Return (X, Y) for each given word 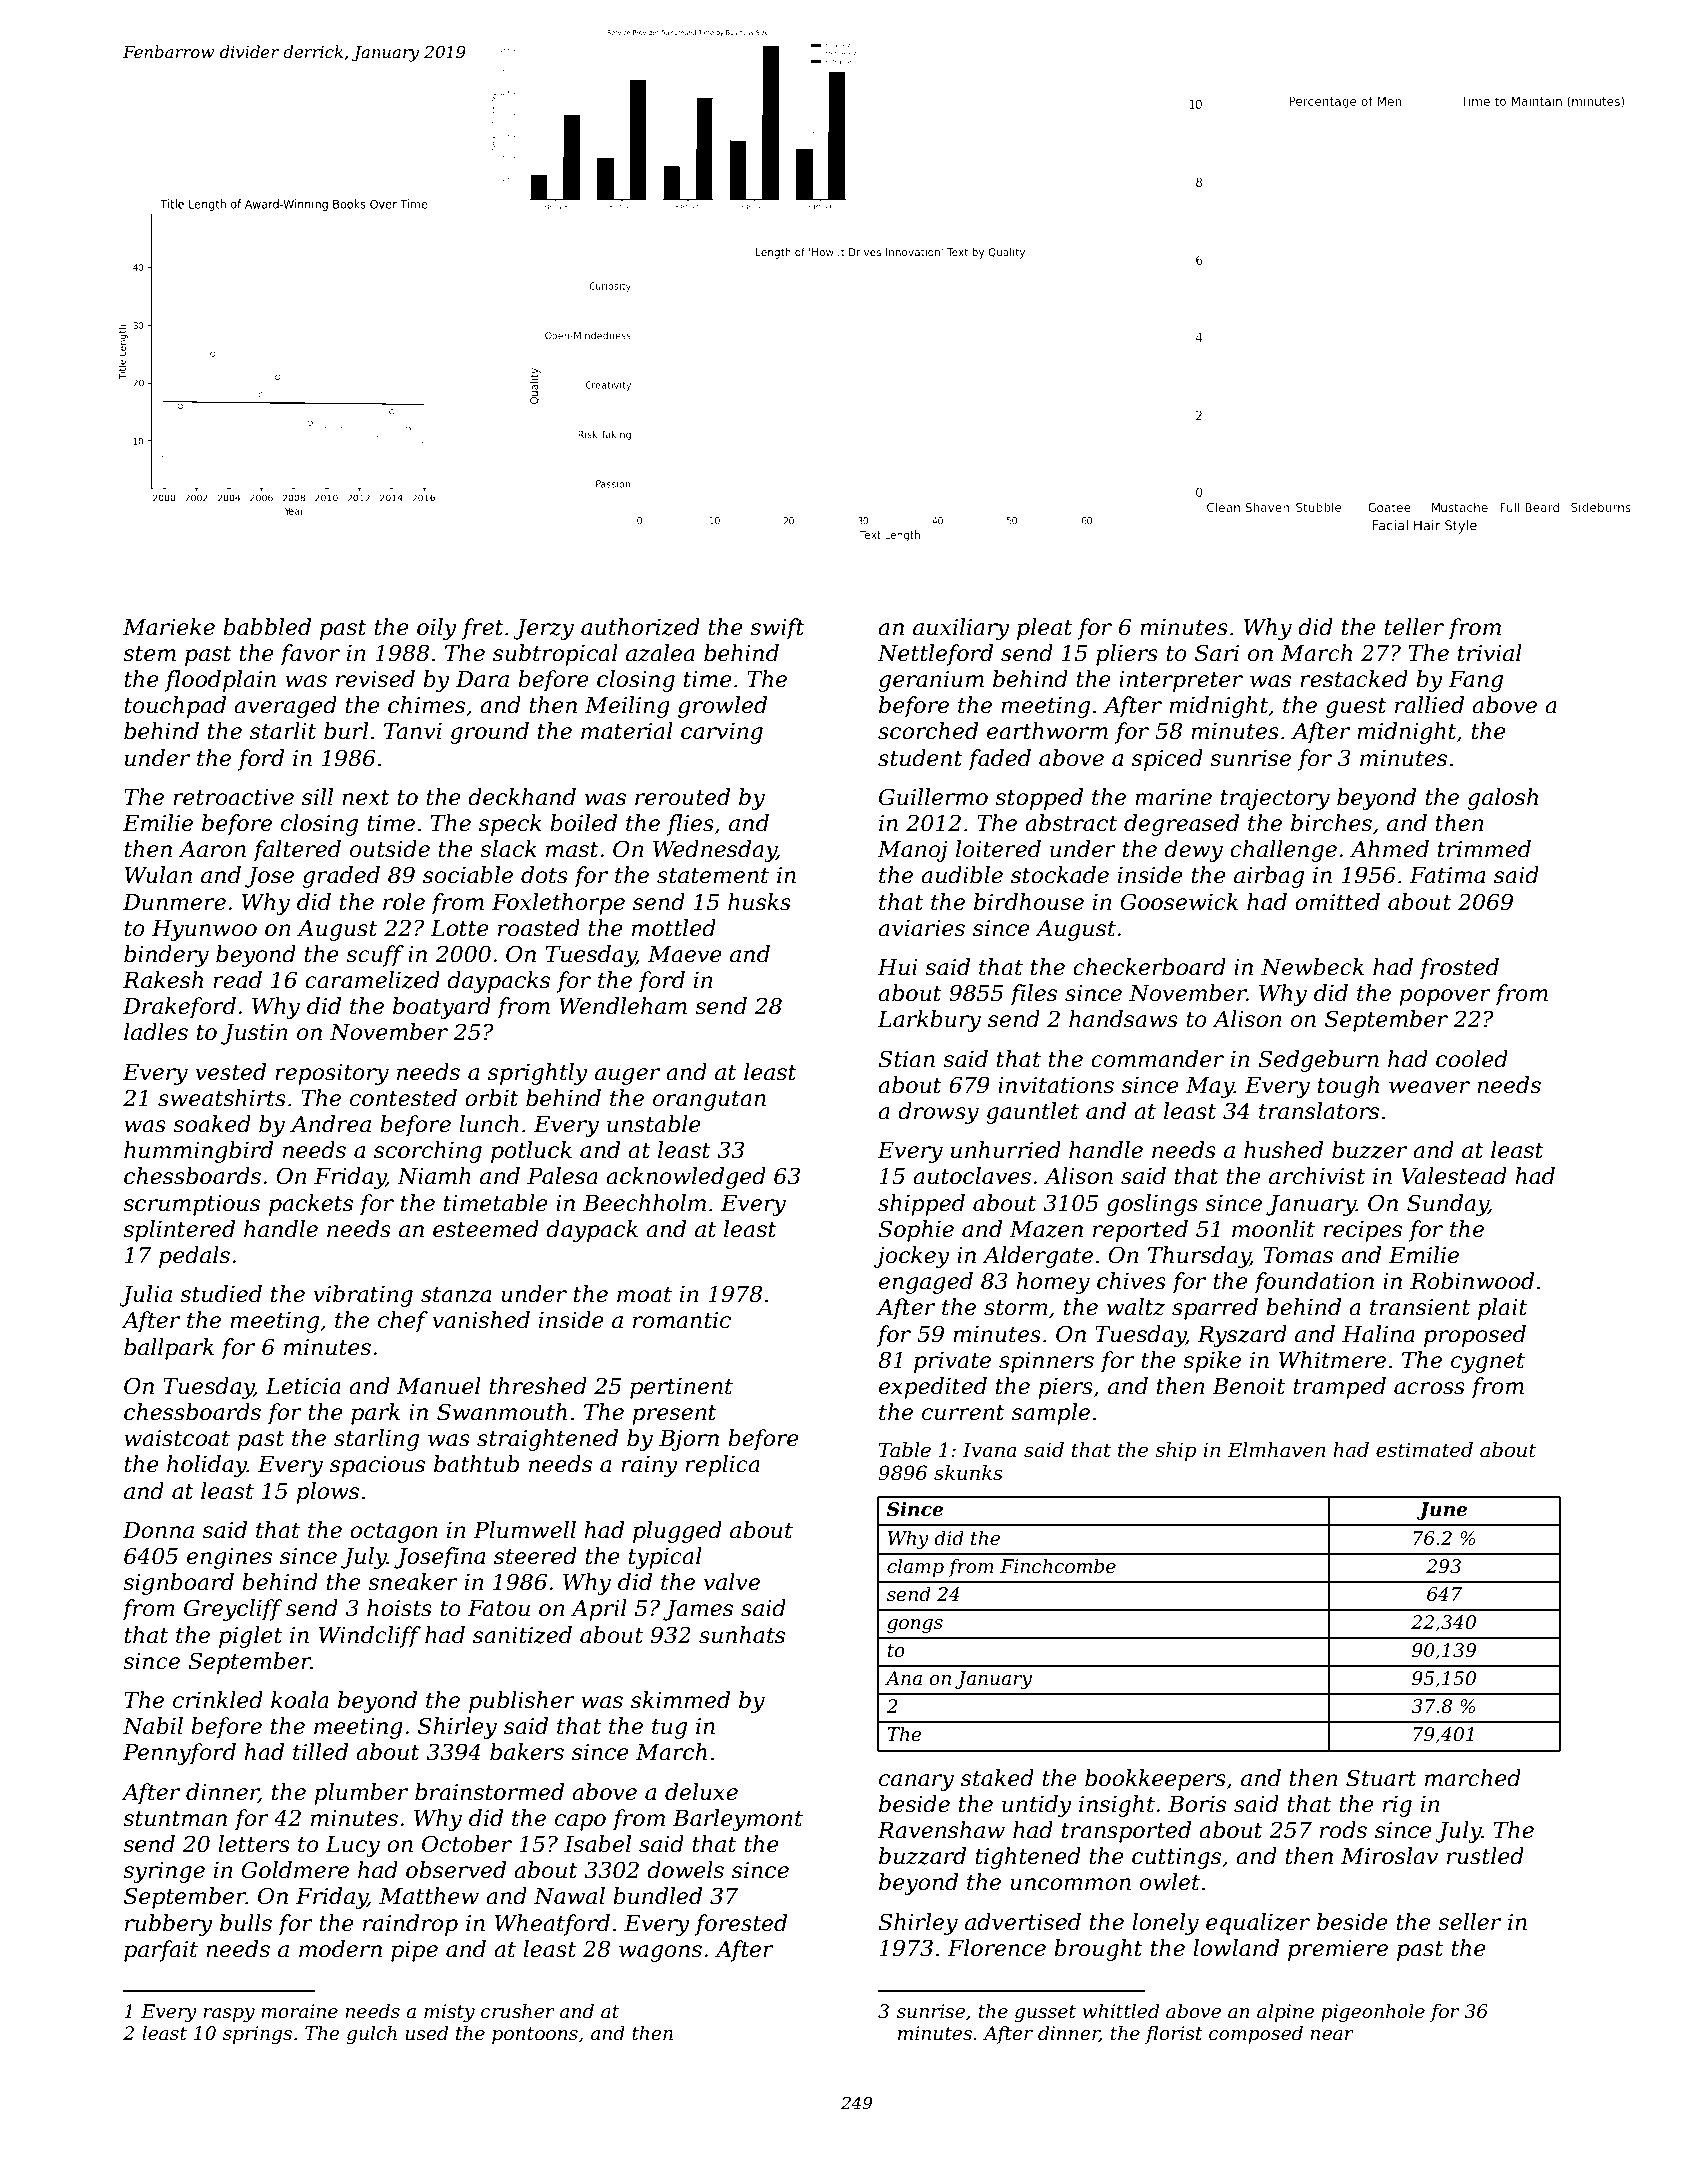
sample (1051, 1414)
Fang (1475, 681)
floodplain (220, 681)
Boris (1197, 1804)
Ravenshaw (941, 1830)
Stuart (1381, 1778)
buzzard (922, 1856)
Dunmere (174, 902)
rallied (1429, 705)
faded (999, 760)
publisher (522, 1702)
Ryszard (1242, 1336)
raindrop (410, 1925)
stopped (1039, 799)
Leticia (303, 1386)
